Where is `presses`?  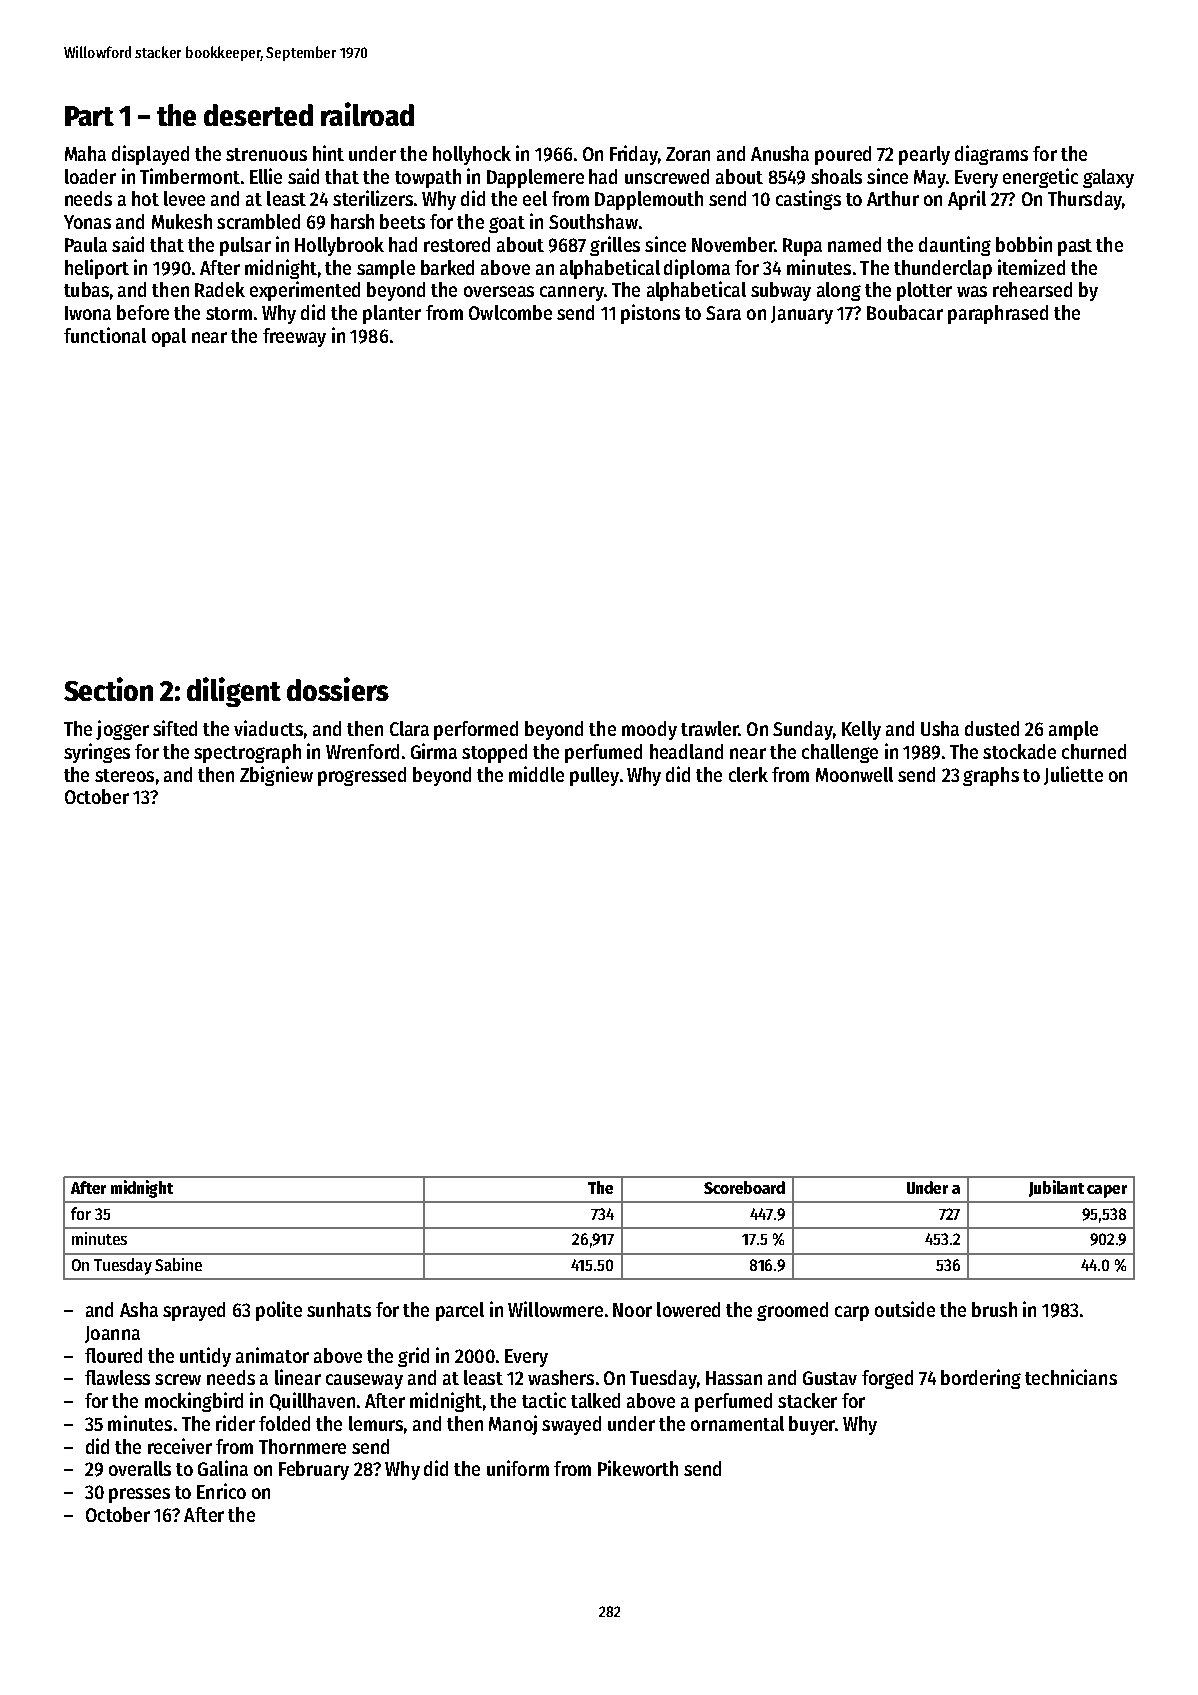 presses is located at coordinates (139, 1495).
